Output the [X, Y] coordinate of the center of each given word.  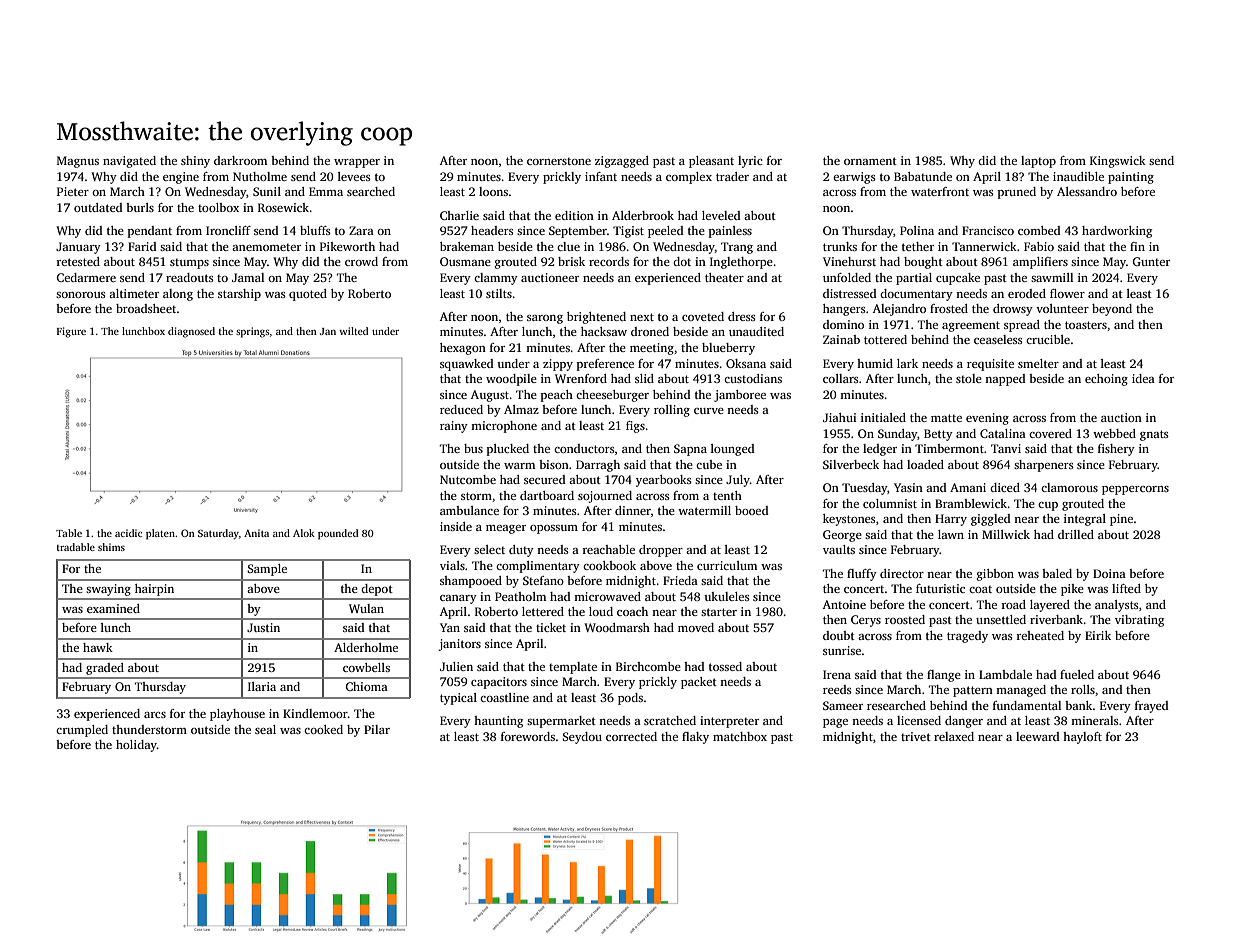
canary [458, 599]
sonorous [81, 295]
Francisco [988, 230]
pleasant [711, 162]
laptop [1038, 162]
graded [105, 669]
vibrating [1139, 621]
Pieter [73, 191]
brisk [571, 261]
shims [111, 547]
